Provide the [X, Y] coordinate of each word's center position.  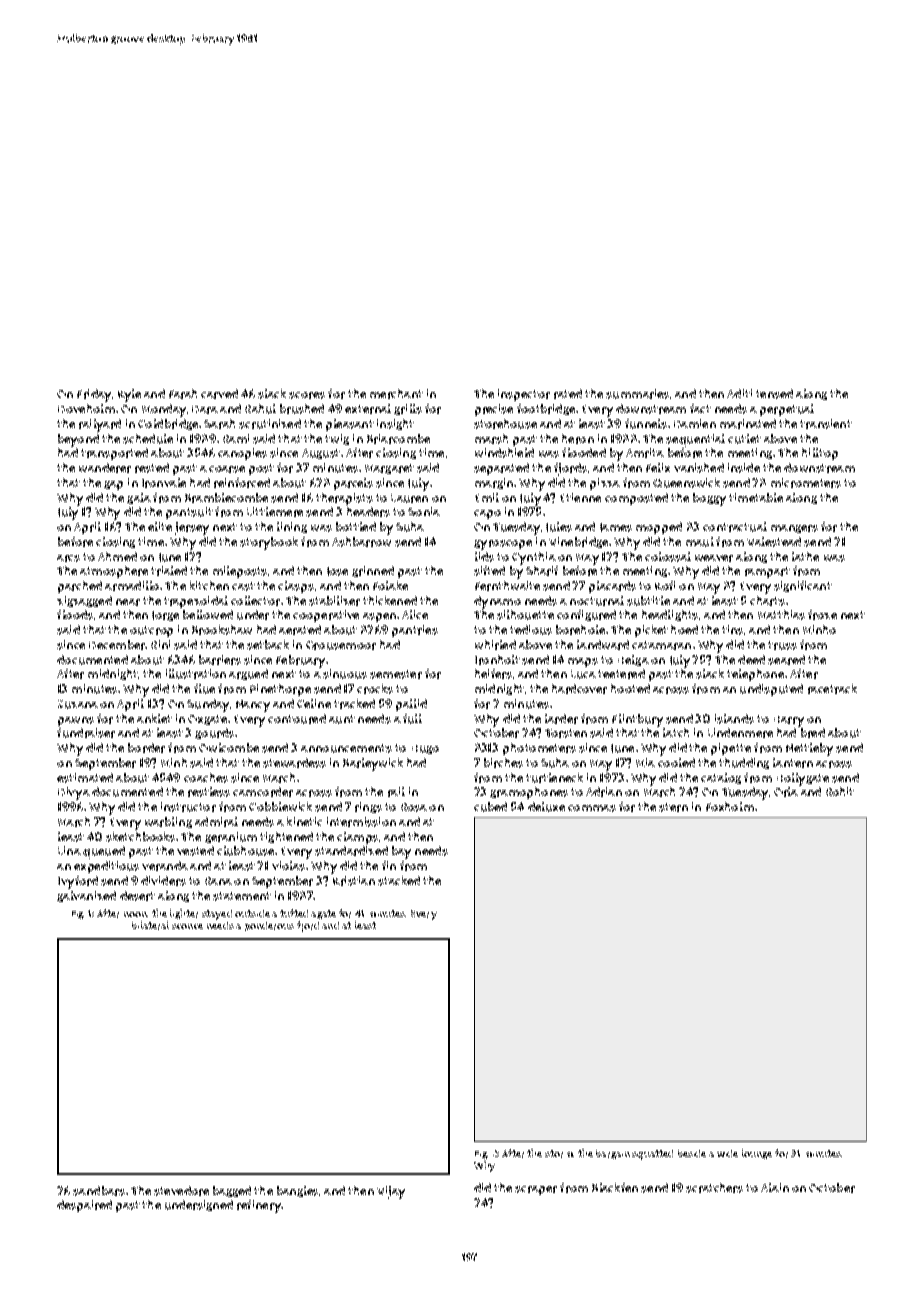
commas [592, 808]
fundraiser [86, 733]
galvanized [86, 896]
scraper [536, 1190]
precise [494, 410]
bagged [232, 1191]
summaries [637, 394]
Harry [789, 721]
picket [651, 631]
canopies [242, 454]
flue [204, 689]
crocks [375, 689]
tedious [531, 630]
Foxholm [730, 806]
